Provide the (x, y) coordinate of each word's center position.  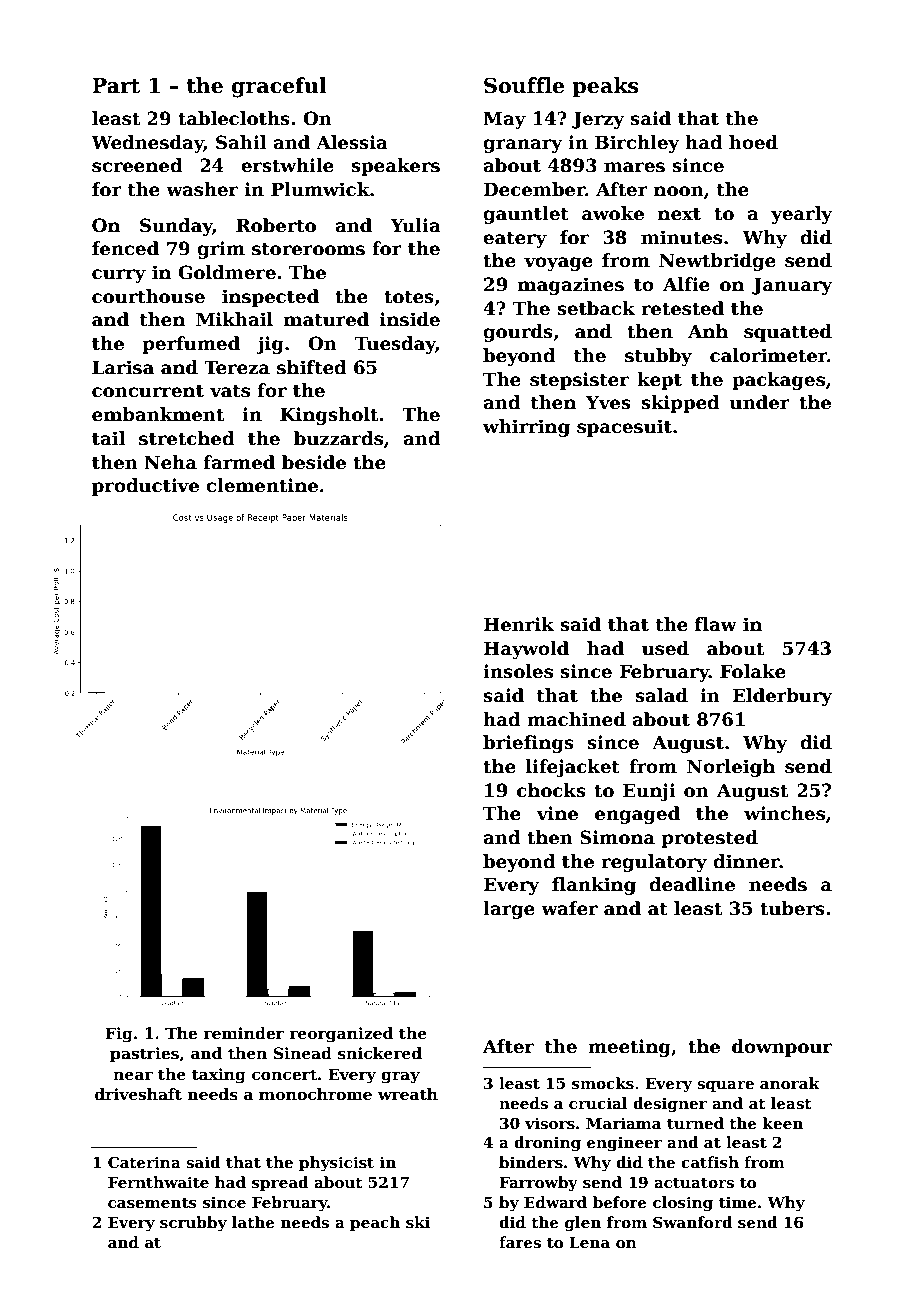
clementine (262, 485)
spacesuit (624, 428)
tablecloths (234, 118)
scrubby (193, 1224)
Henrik (519, 624)
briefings (528, 744)
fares (520, 1242)
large (509, 910)
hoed (753, 142)
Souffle (524, 85)
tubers (792, 908)
